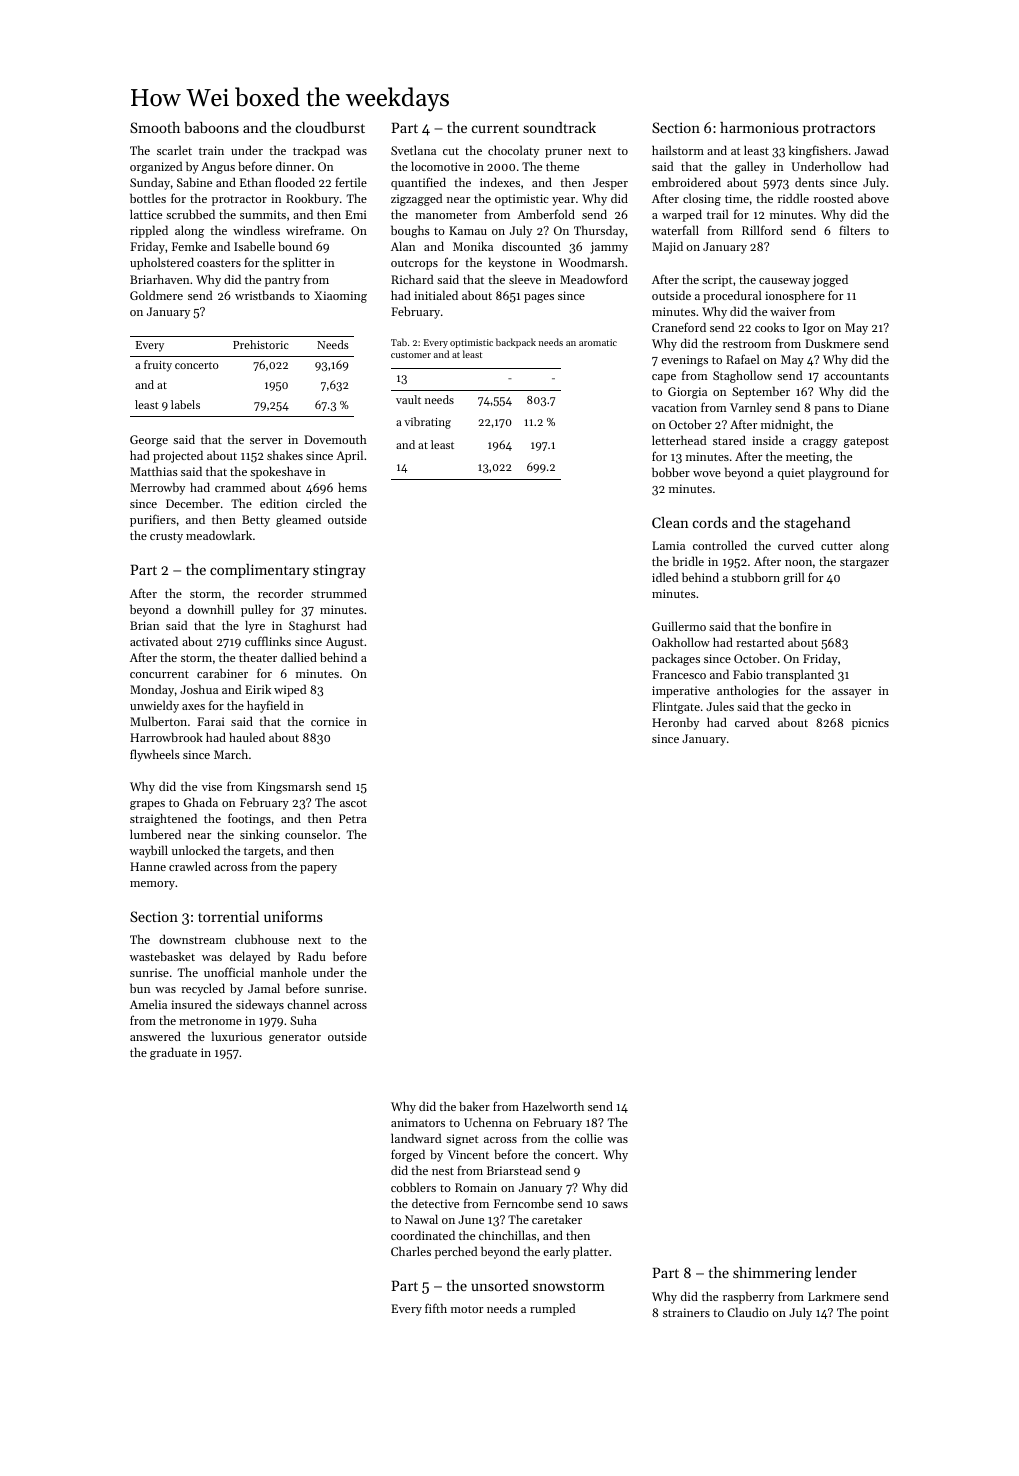  I want to click on chocolaty, so click(513, 151).
